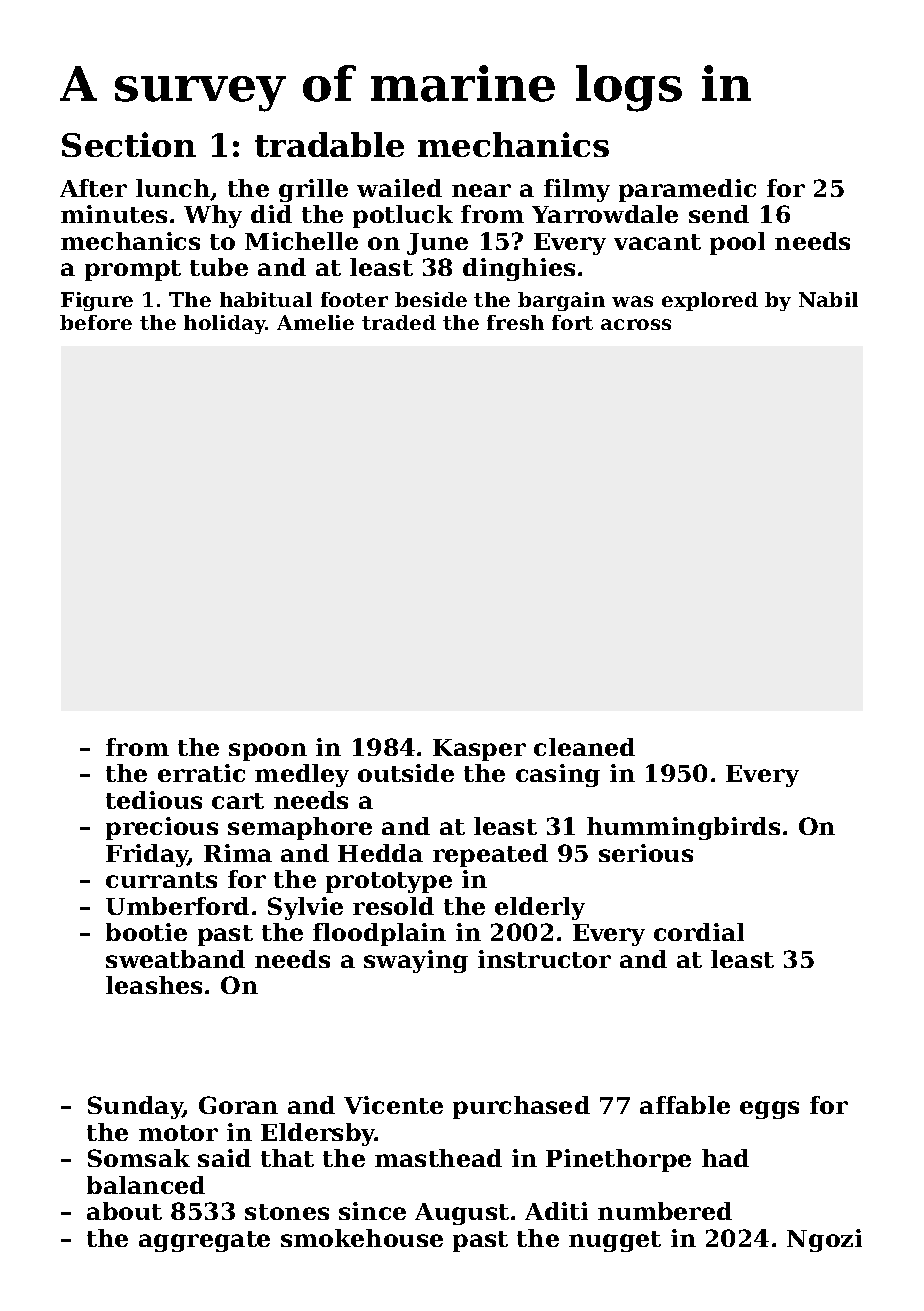  Describe the element at coordinates (462, 1214) in the screenshot. I see `August` at that location.
